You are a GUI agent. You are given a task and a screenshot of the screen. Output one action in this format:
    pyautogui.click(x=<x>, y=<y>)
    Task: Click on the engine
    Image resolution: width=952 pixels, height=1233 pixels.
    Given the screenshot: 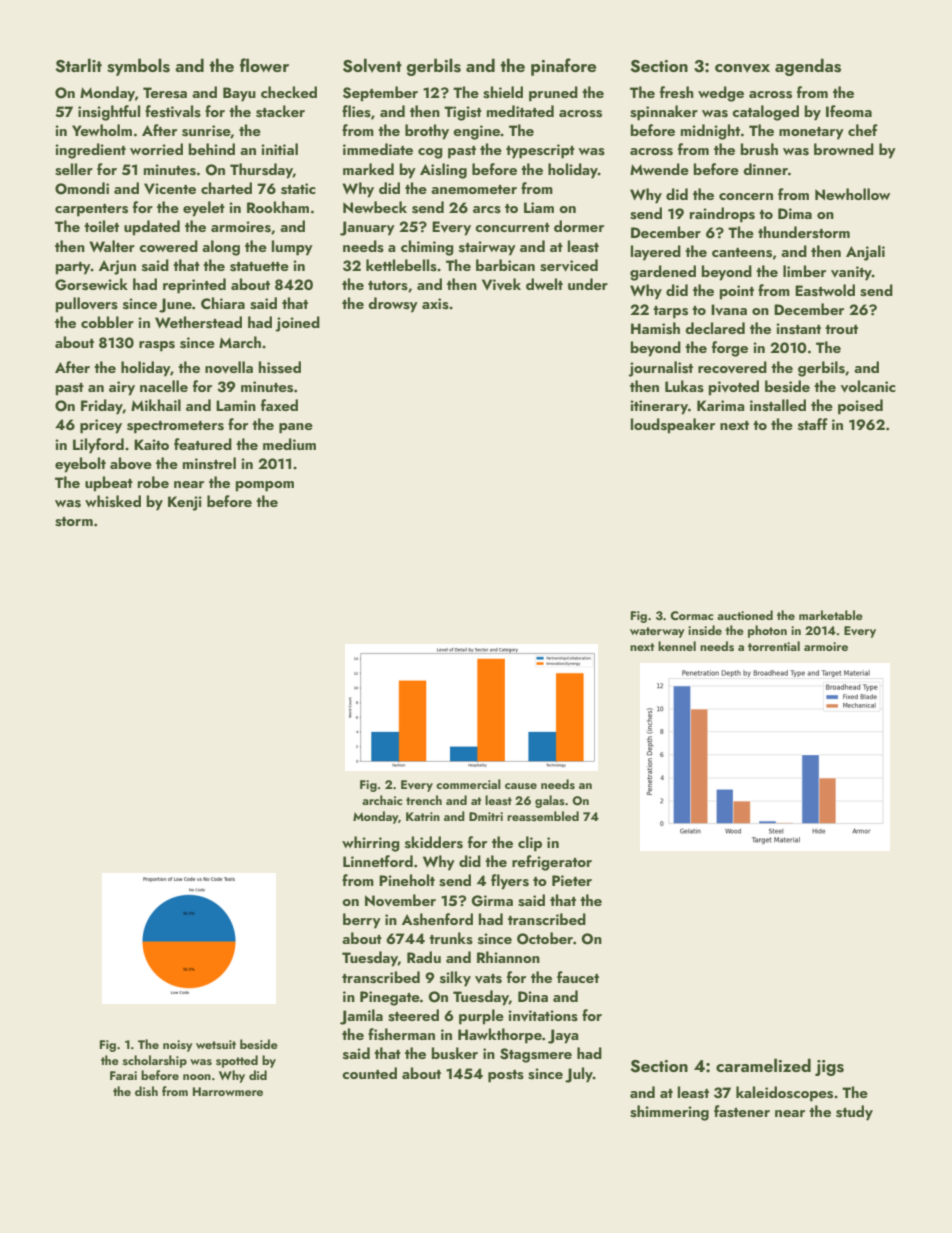 What is the action you would take?
    pyautogui.click(x=477, y=132)
